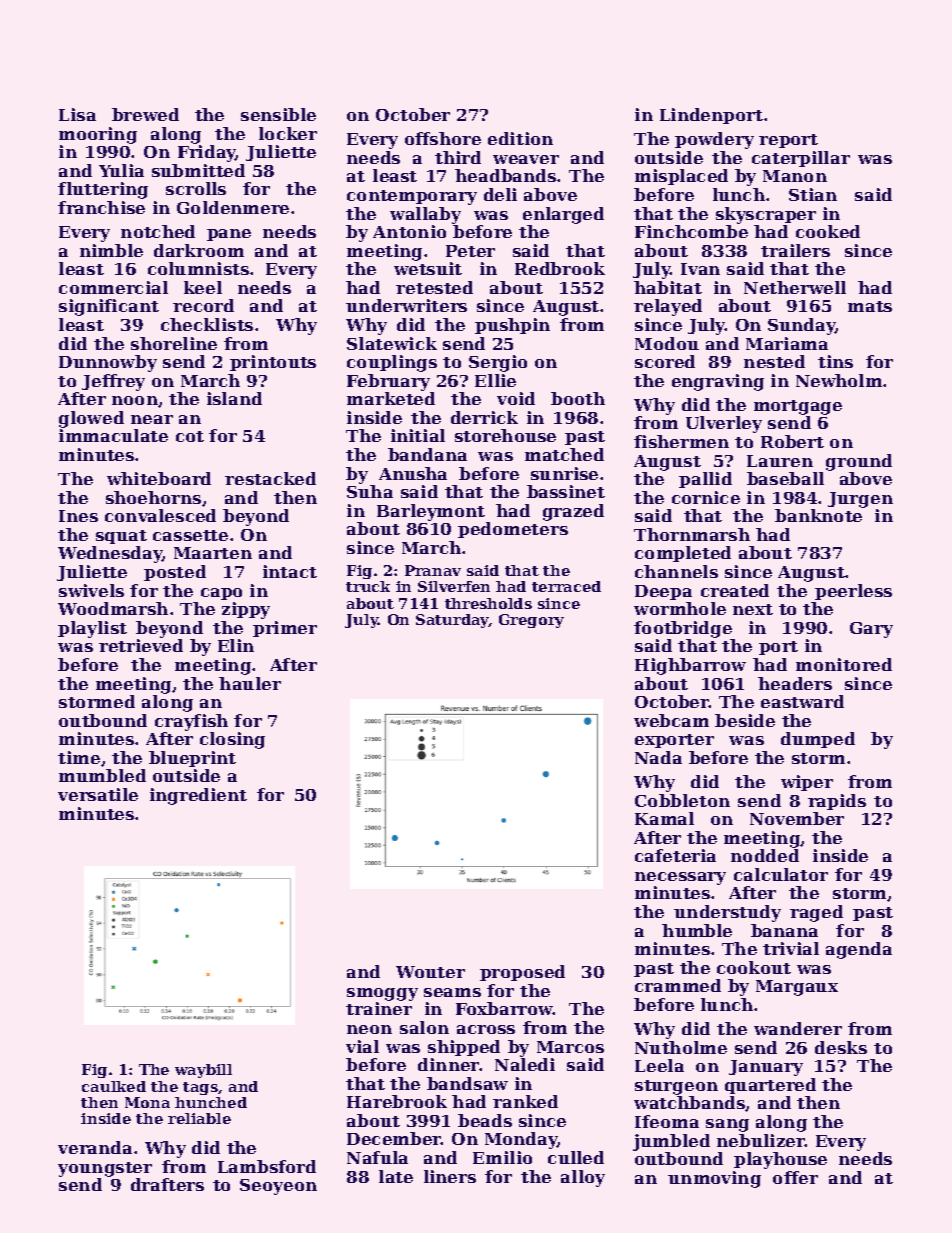 This screenshot has height=1233, width=952. Describe the element at coordinates (839, 380) in the screenshot. I see `Newholm` at that location.
